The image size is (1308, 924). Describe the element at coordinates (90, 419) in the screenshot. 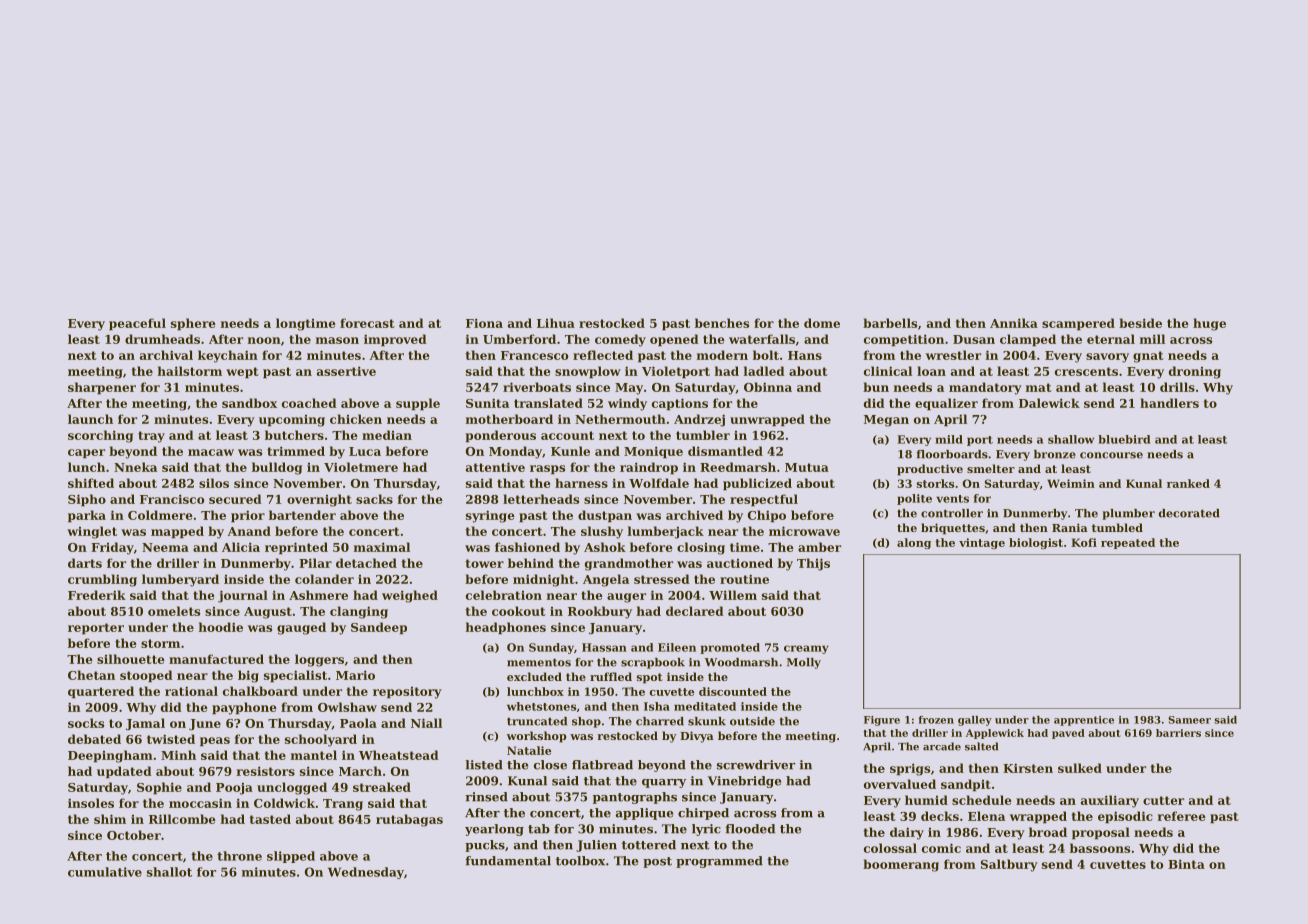

I see `launch` at that location.
